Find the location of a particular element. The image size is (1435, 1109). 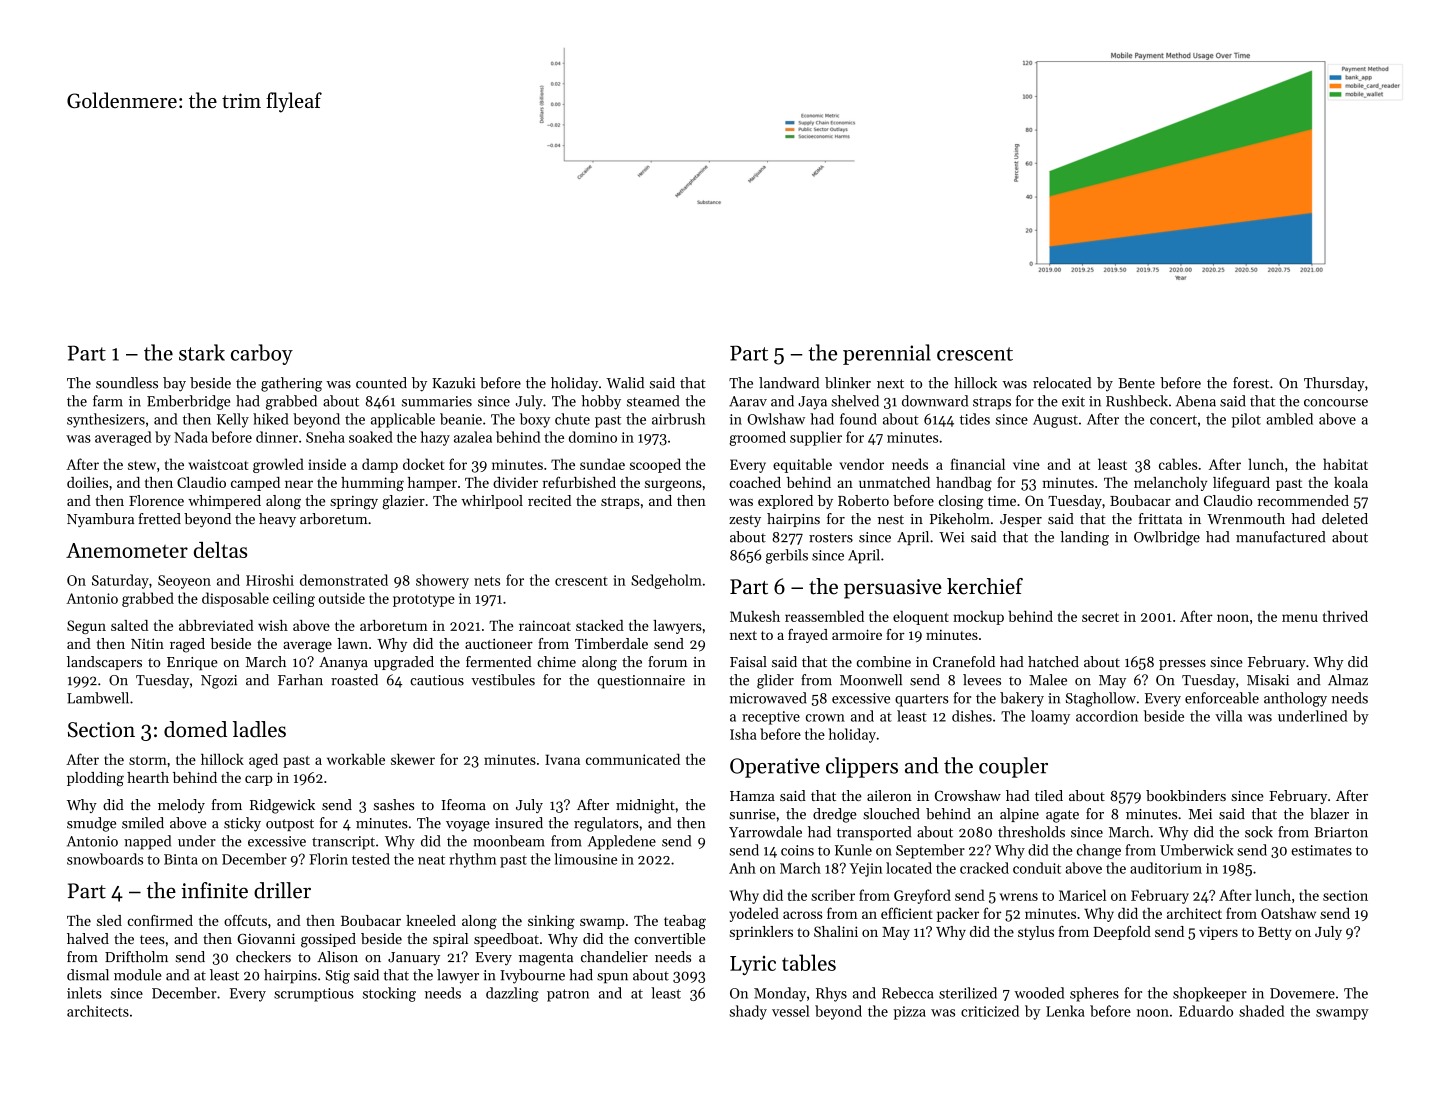

halved is located at coordinates (88, 938).
